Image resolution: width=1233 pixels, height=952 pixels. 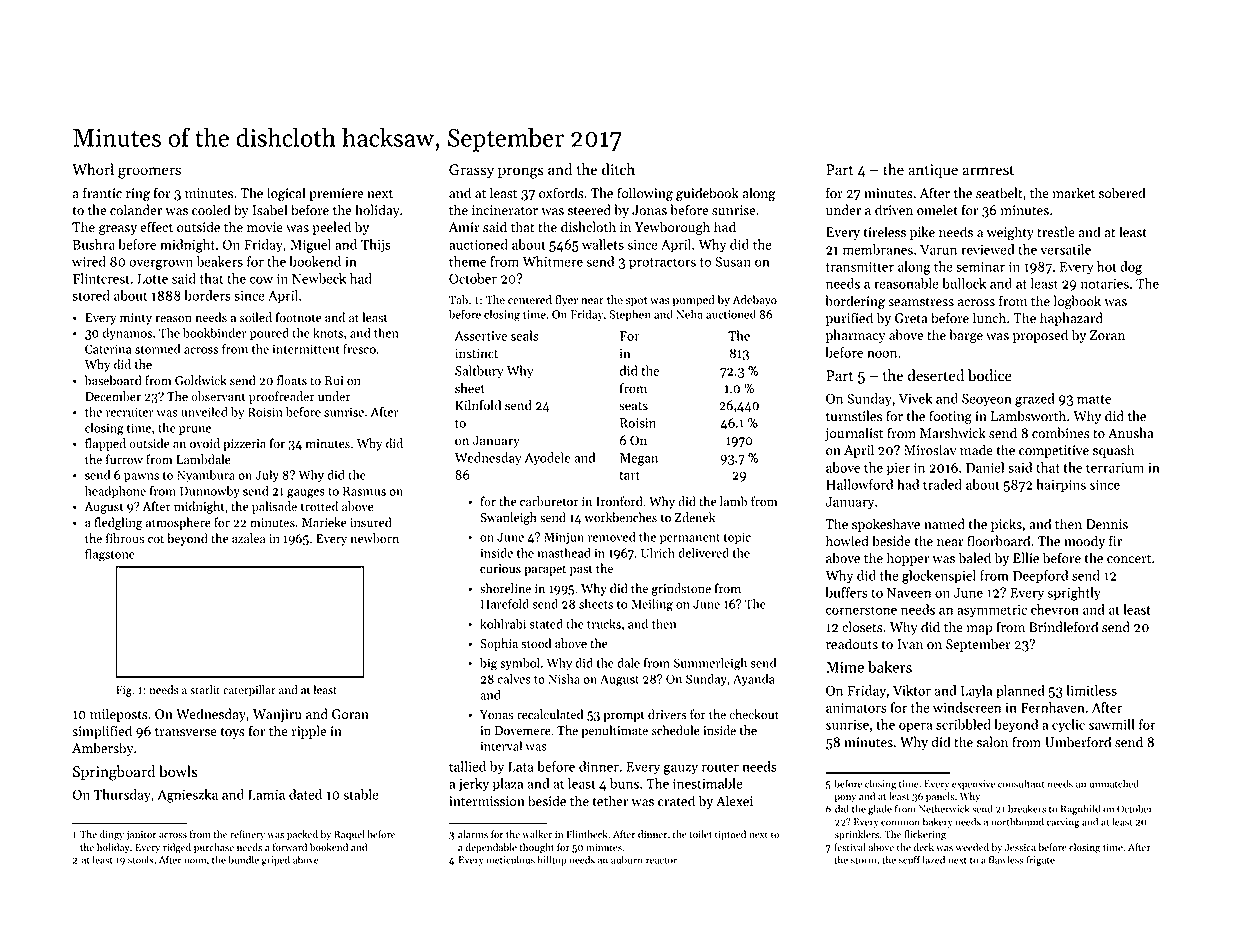 What do you see at coordinates (662, 264) in the screenshot?
I see `protractors` at bounding box center [662, 264].
